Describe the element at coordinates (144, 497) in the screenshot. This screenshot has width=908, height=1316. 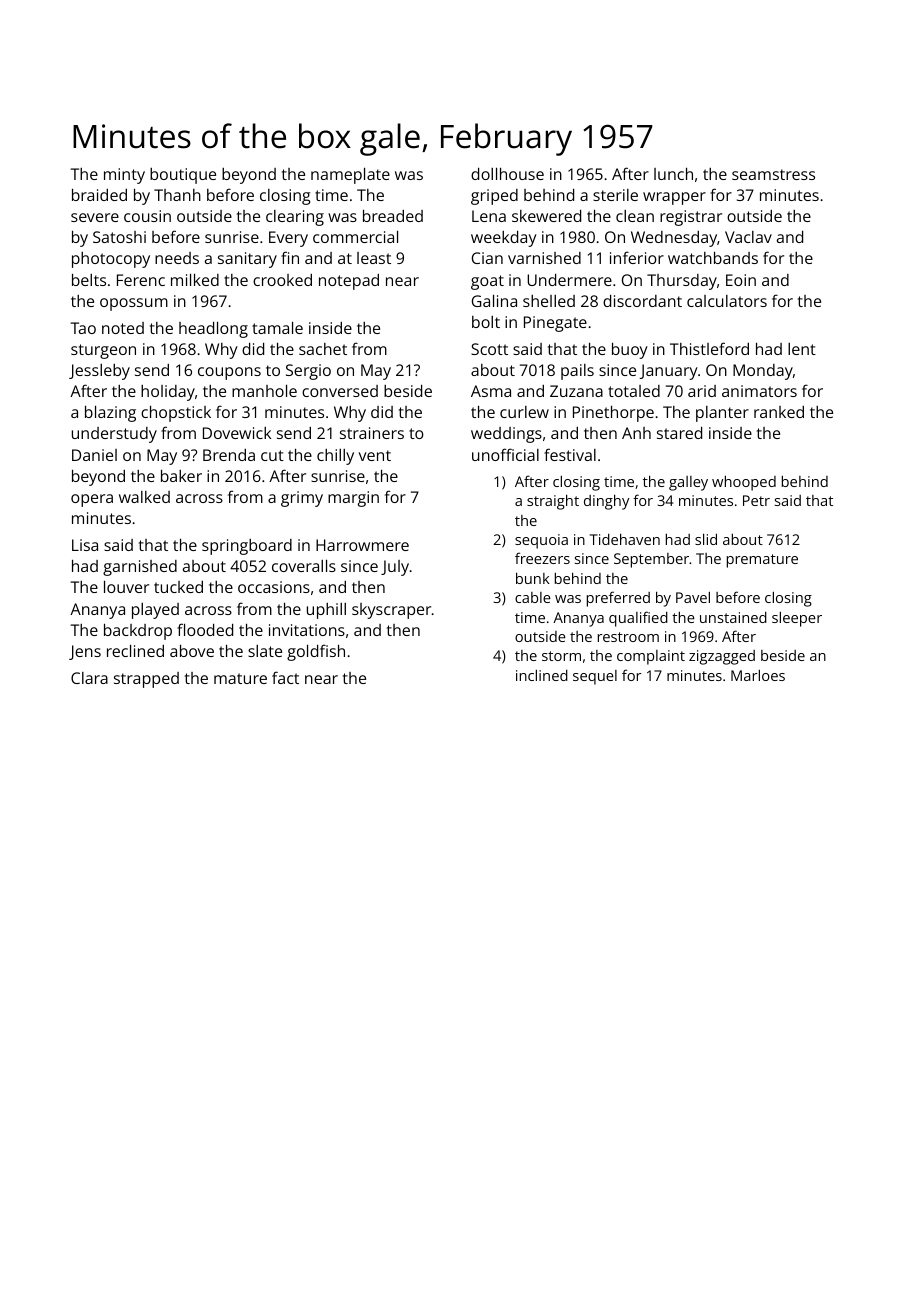
I see `walked` at that location.
